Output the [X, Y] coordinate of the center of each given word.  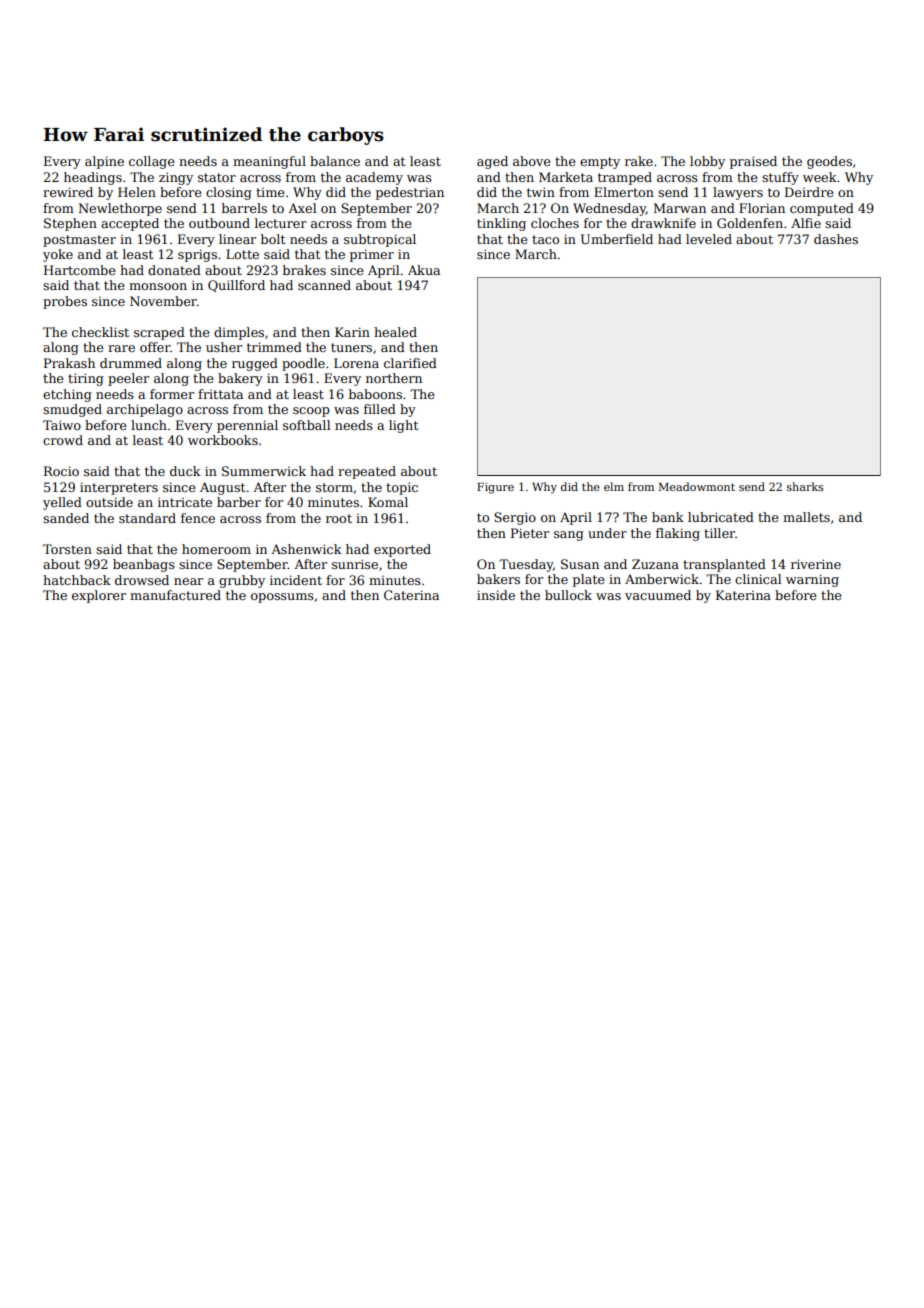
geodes [829, 162]
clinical [758, 579]
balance [335, 161]
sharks [805, 486]
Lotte [242, 254]
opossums [282, 598]
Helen [137, 192]
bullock [568, 595]
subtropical [380, 240]
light [403, 426]
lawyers [738, 193]
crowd [63, 440]
